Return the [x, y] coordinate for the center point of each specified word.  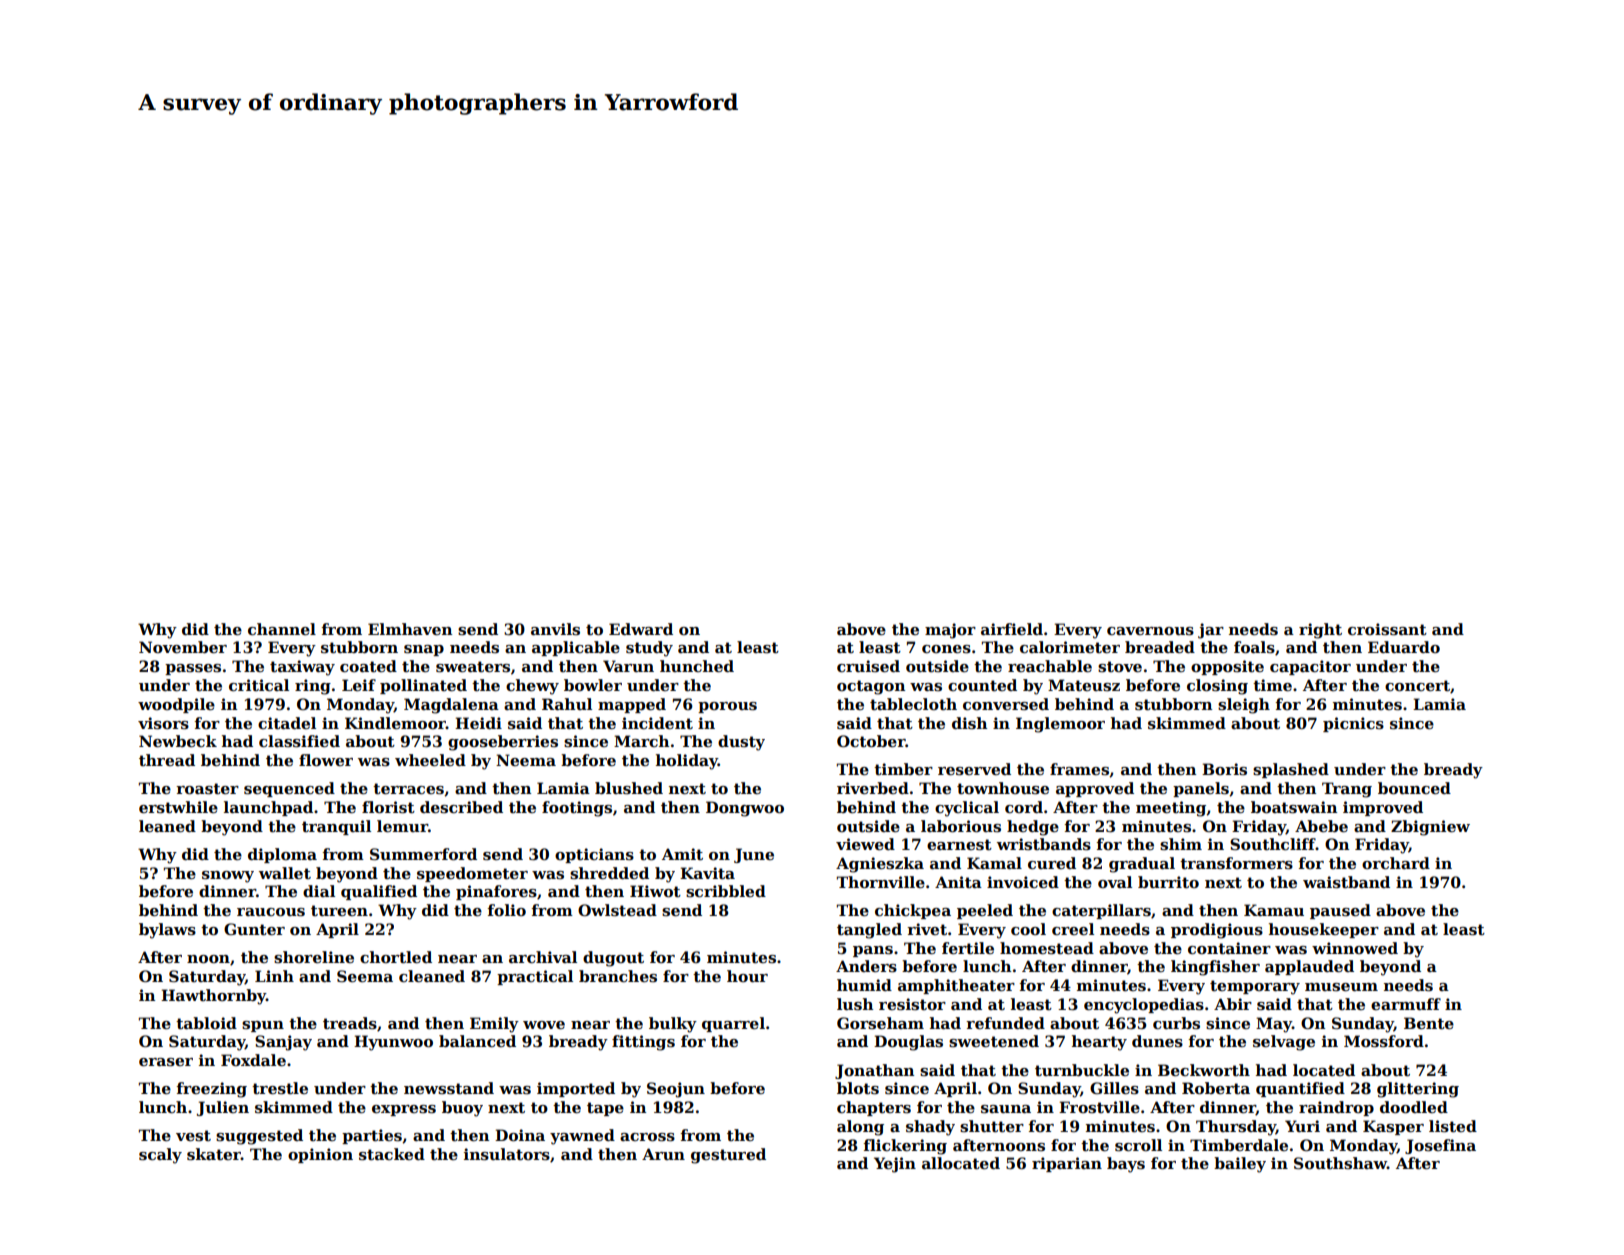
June [754, 855]
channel [282, 629]
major [950, 631]
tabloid [206, 1023]
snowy [228, 877]
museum [1341, 987]
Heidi [478, 723]
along [860, 1128]
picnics [1353, 724]
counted [982, 685]
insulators [507, 1154]
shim [1181, 844]
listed [1453, 1126]
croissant [1387, 629]
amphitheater [956, 986]
